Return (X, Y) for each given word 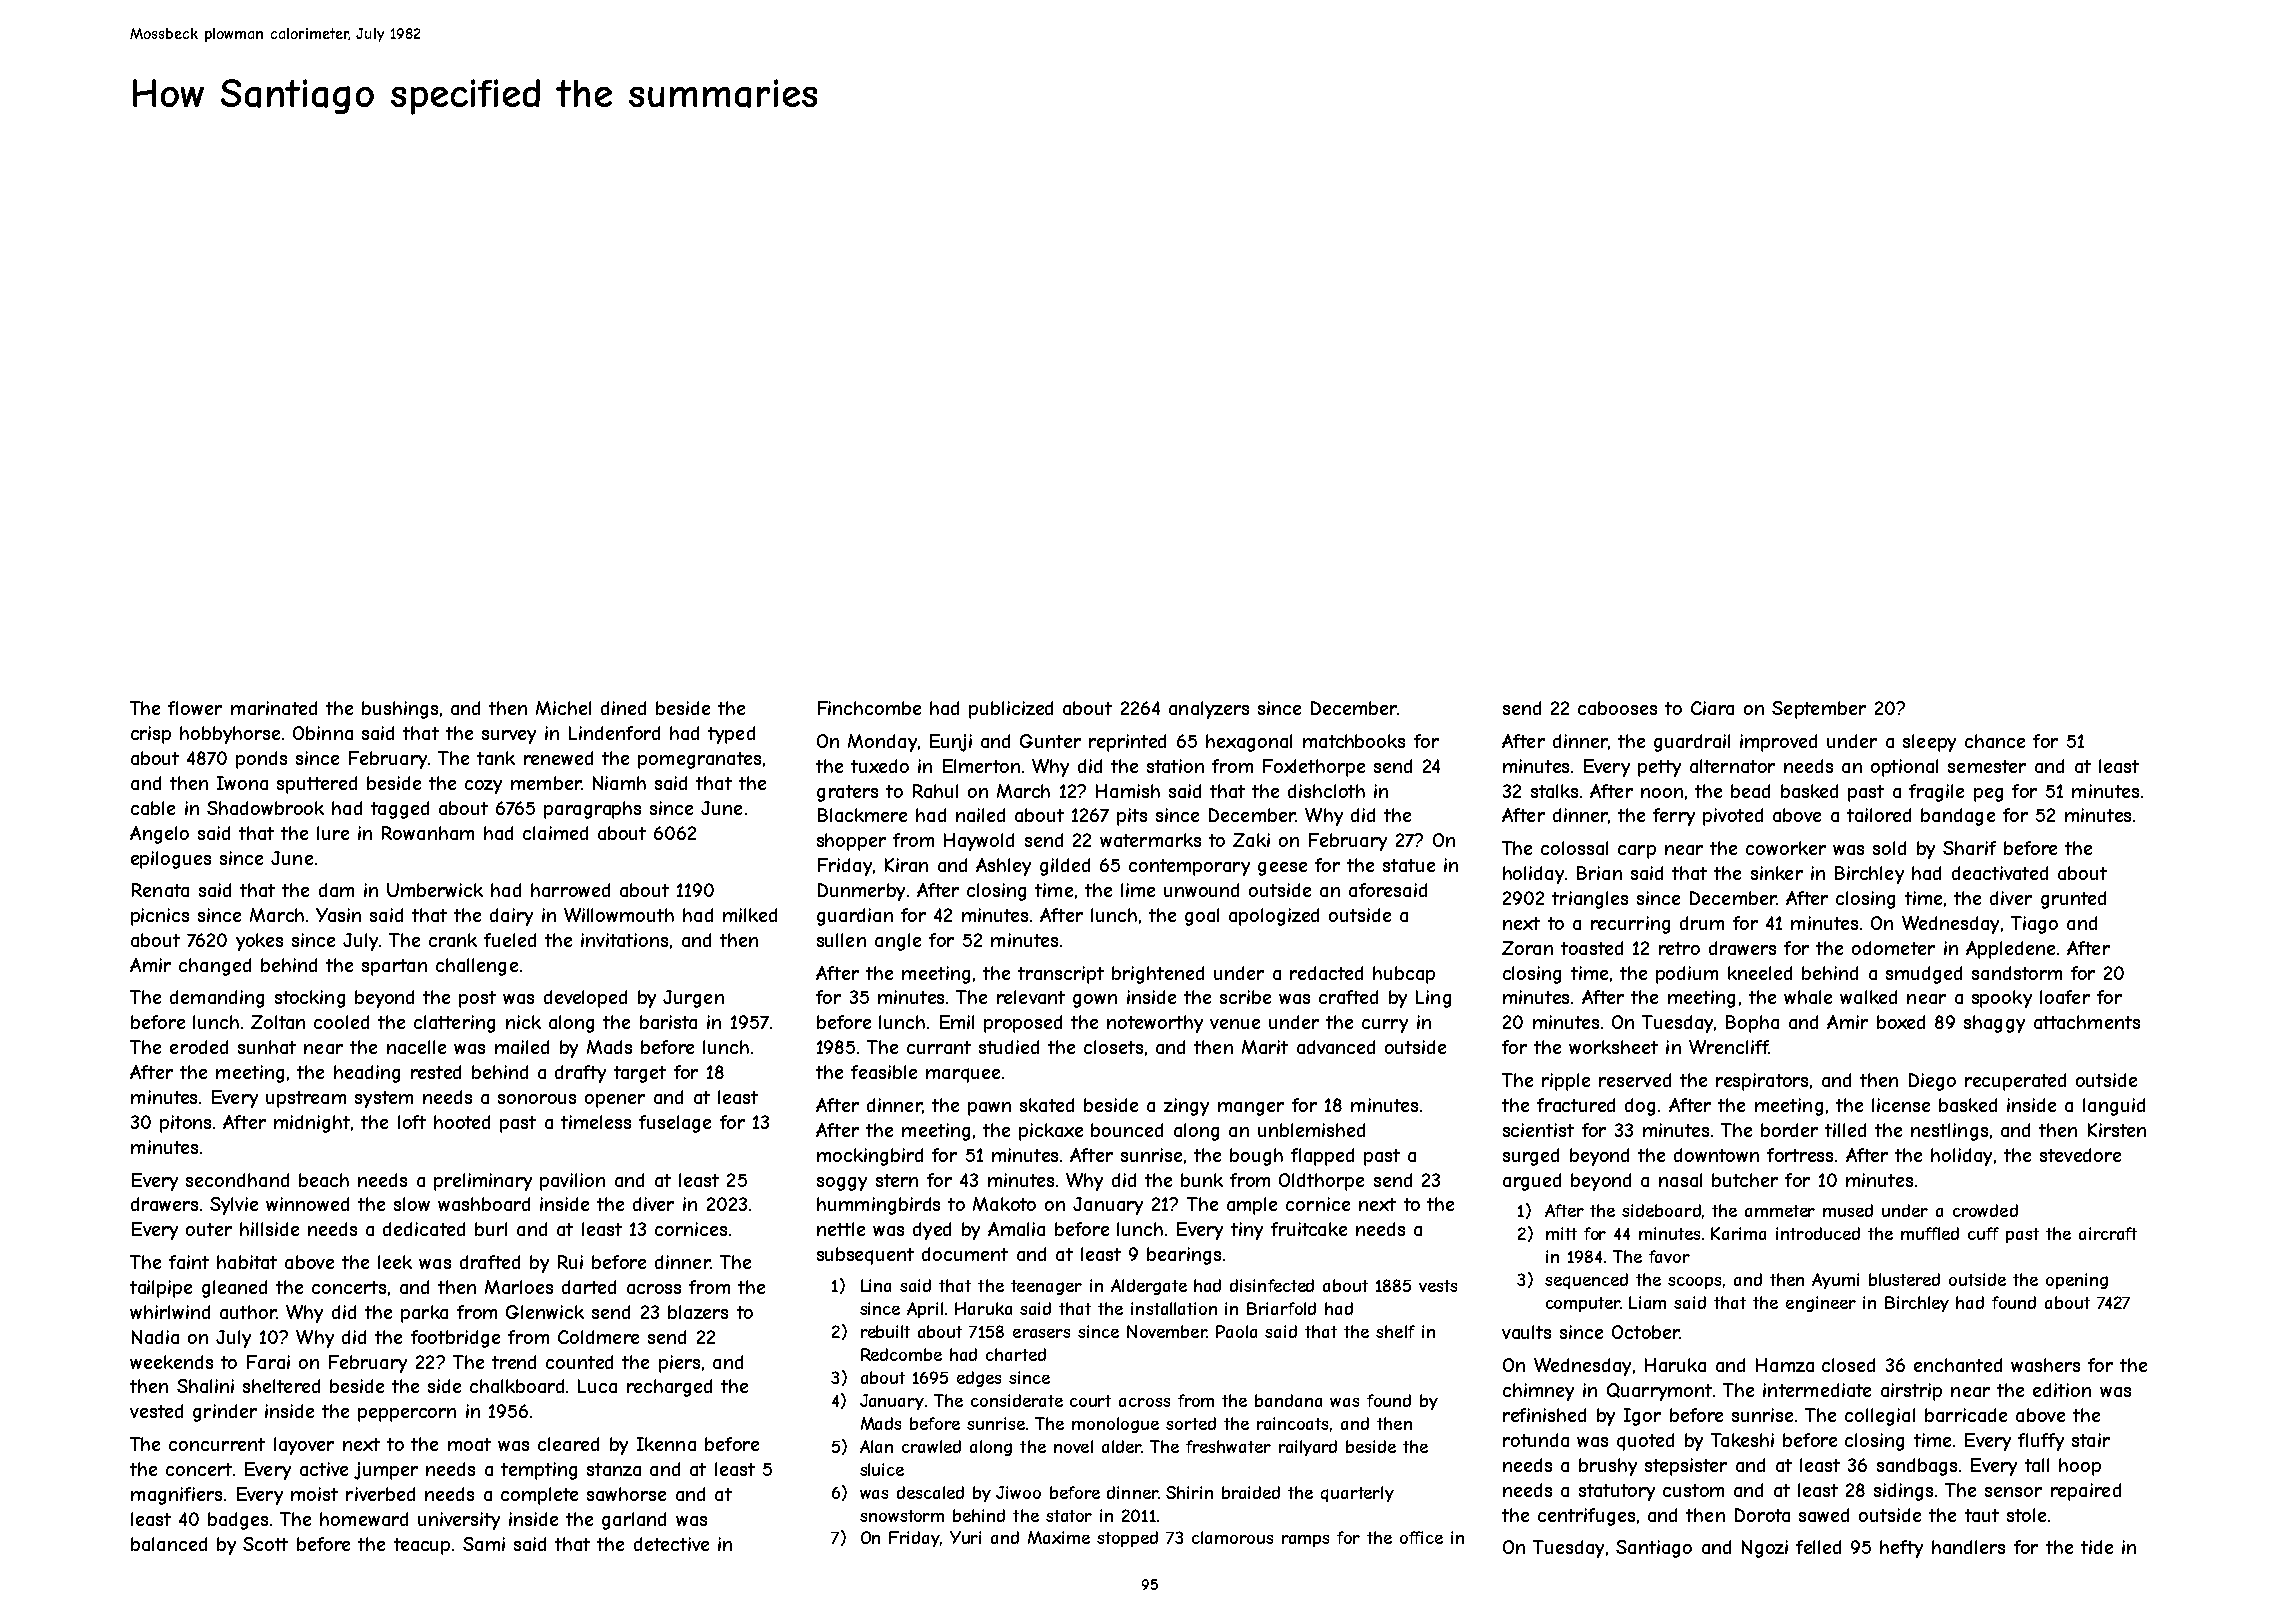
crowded (1985, 1210)
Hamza (1785, 1365)
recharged (669, 1388)
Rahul (935, 791)
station (1175, 766)
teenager (1046, 1287)
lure (333, 833)
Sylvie (234, 1206)
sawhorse (626, 1494)
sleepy (1929, 743)
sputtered (317, 785)
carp (1637, 852)
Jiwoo (1018, 1492)
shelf (1395, 1331)
